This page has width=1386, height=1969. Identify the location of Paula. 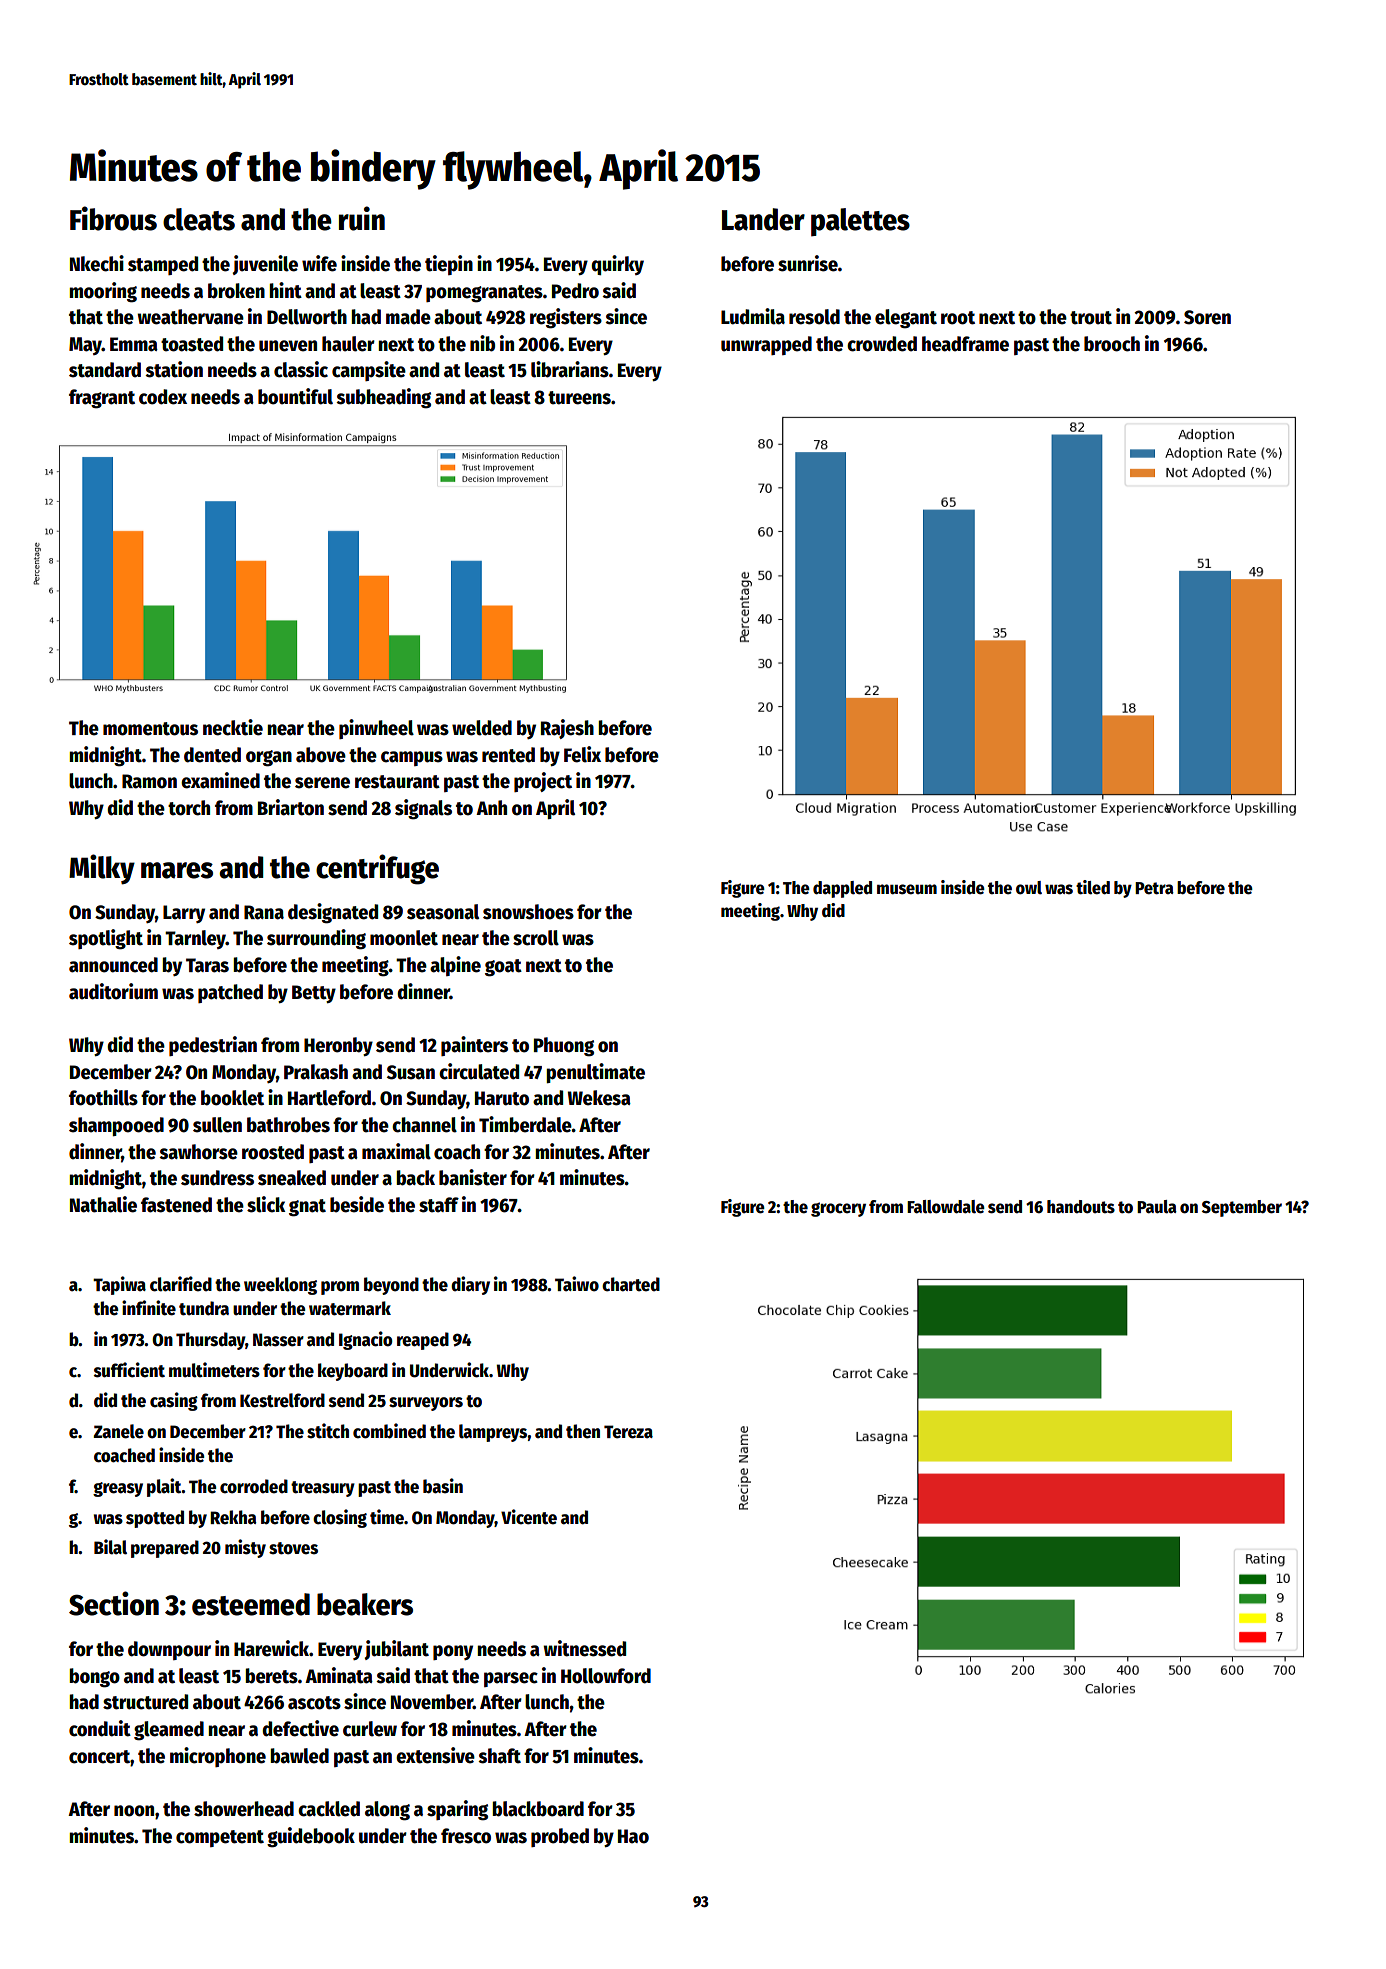
(1157, 1207).
